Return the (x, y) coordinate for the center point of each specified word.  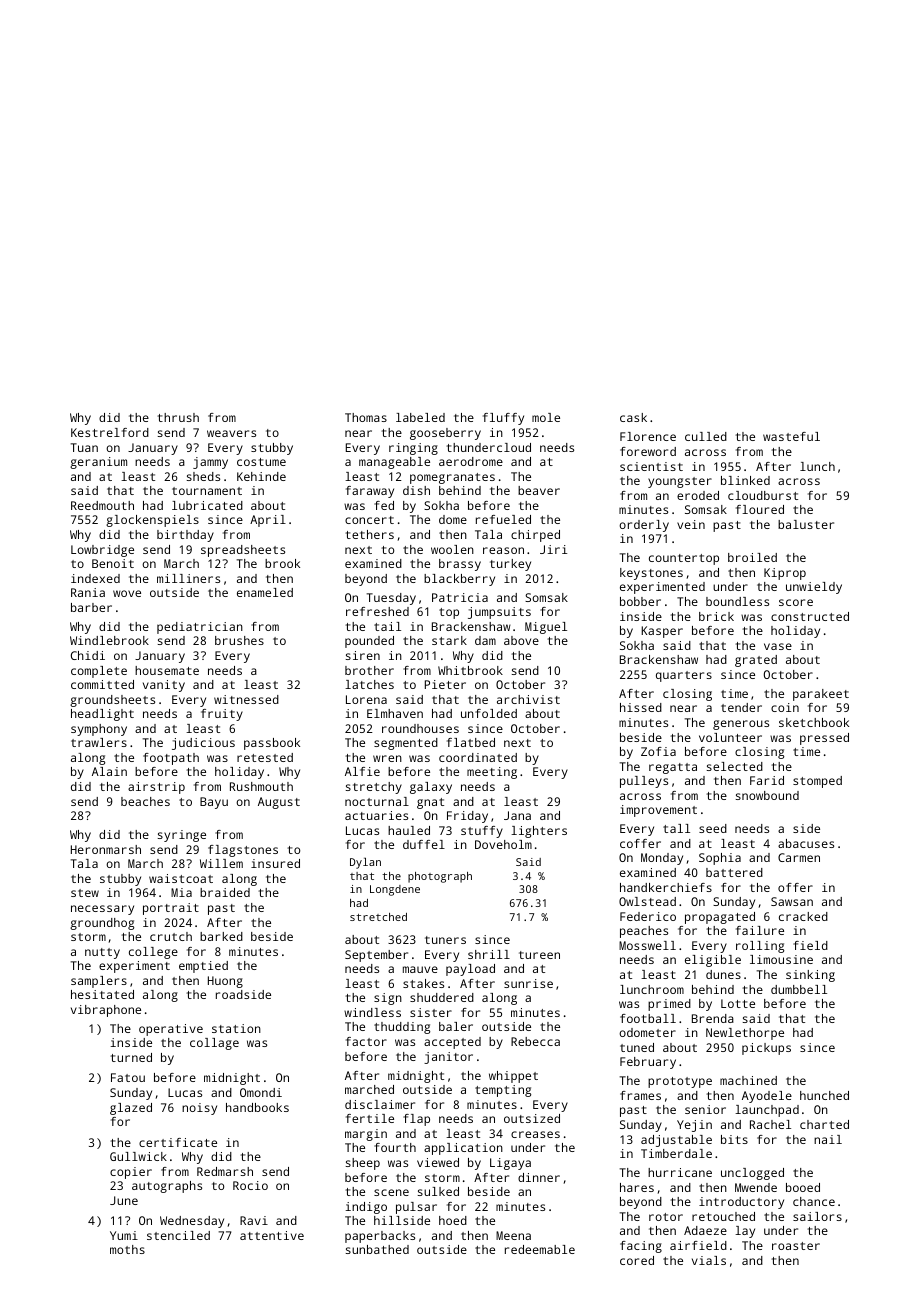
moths (127, 1249)
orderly (644, 526)
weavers (231, 433)
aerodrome (471, 461)
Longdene (395, 890)
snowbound (767, 795)
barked (221, 936)
